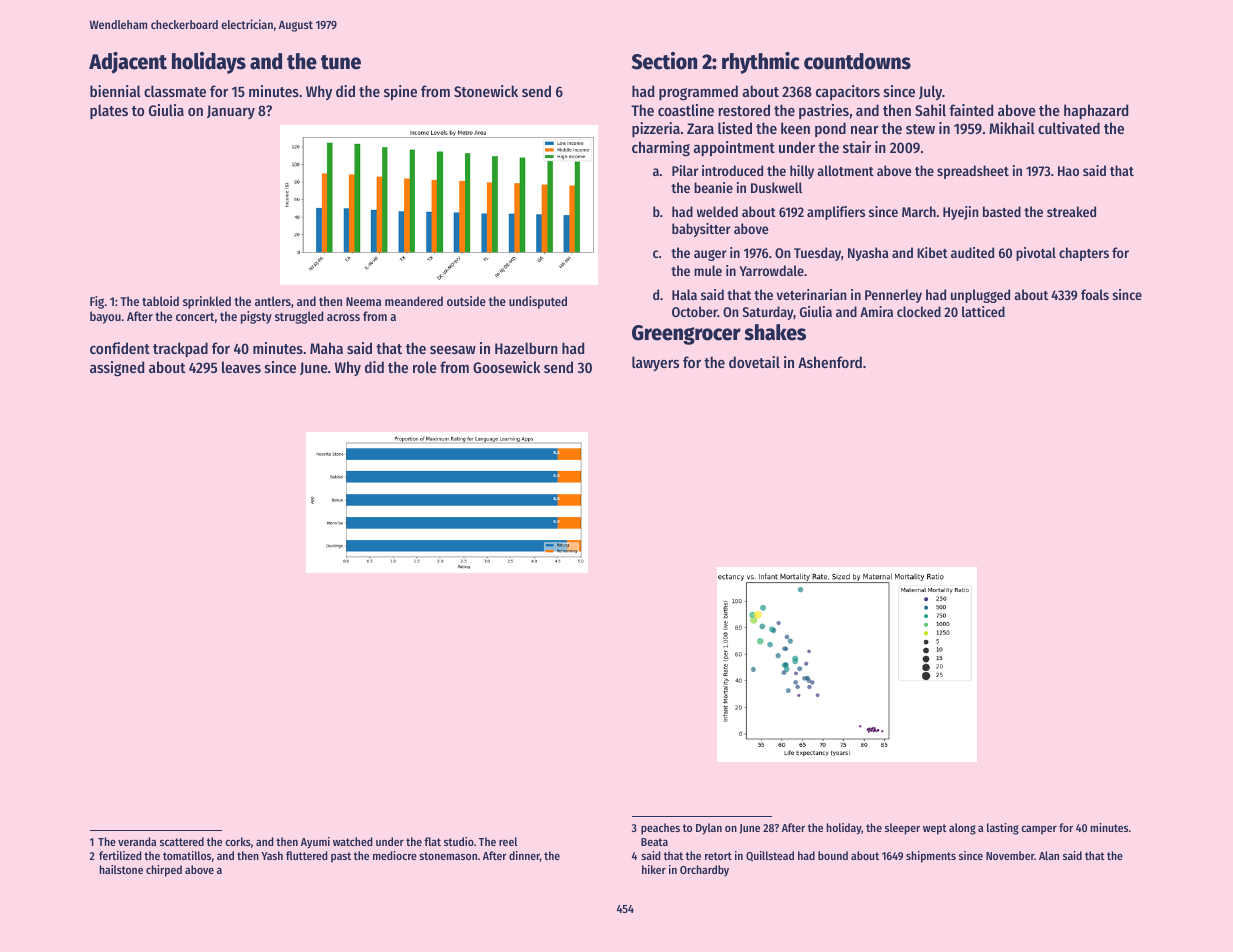 Image resolution: width=1233 pixels, height=952 pixels. What do you see at coordinates (506, 367) in the screenshot?
I see `Goosewick` at bounding box center [506, 367].
